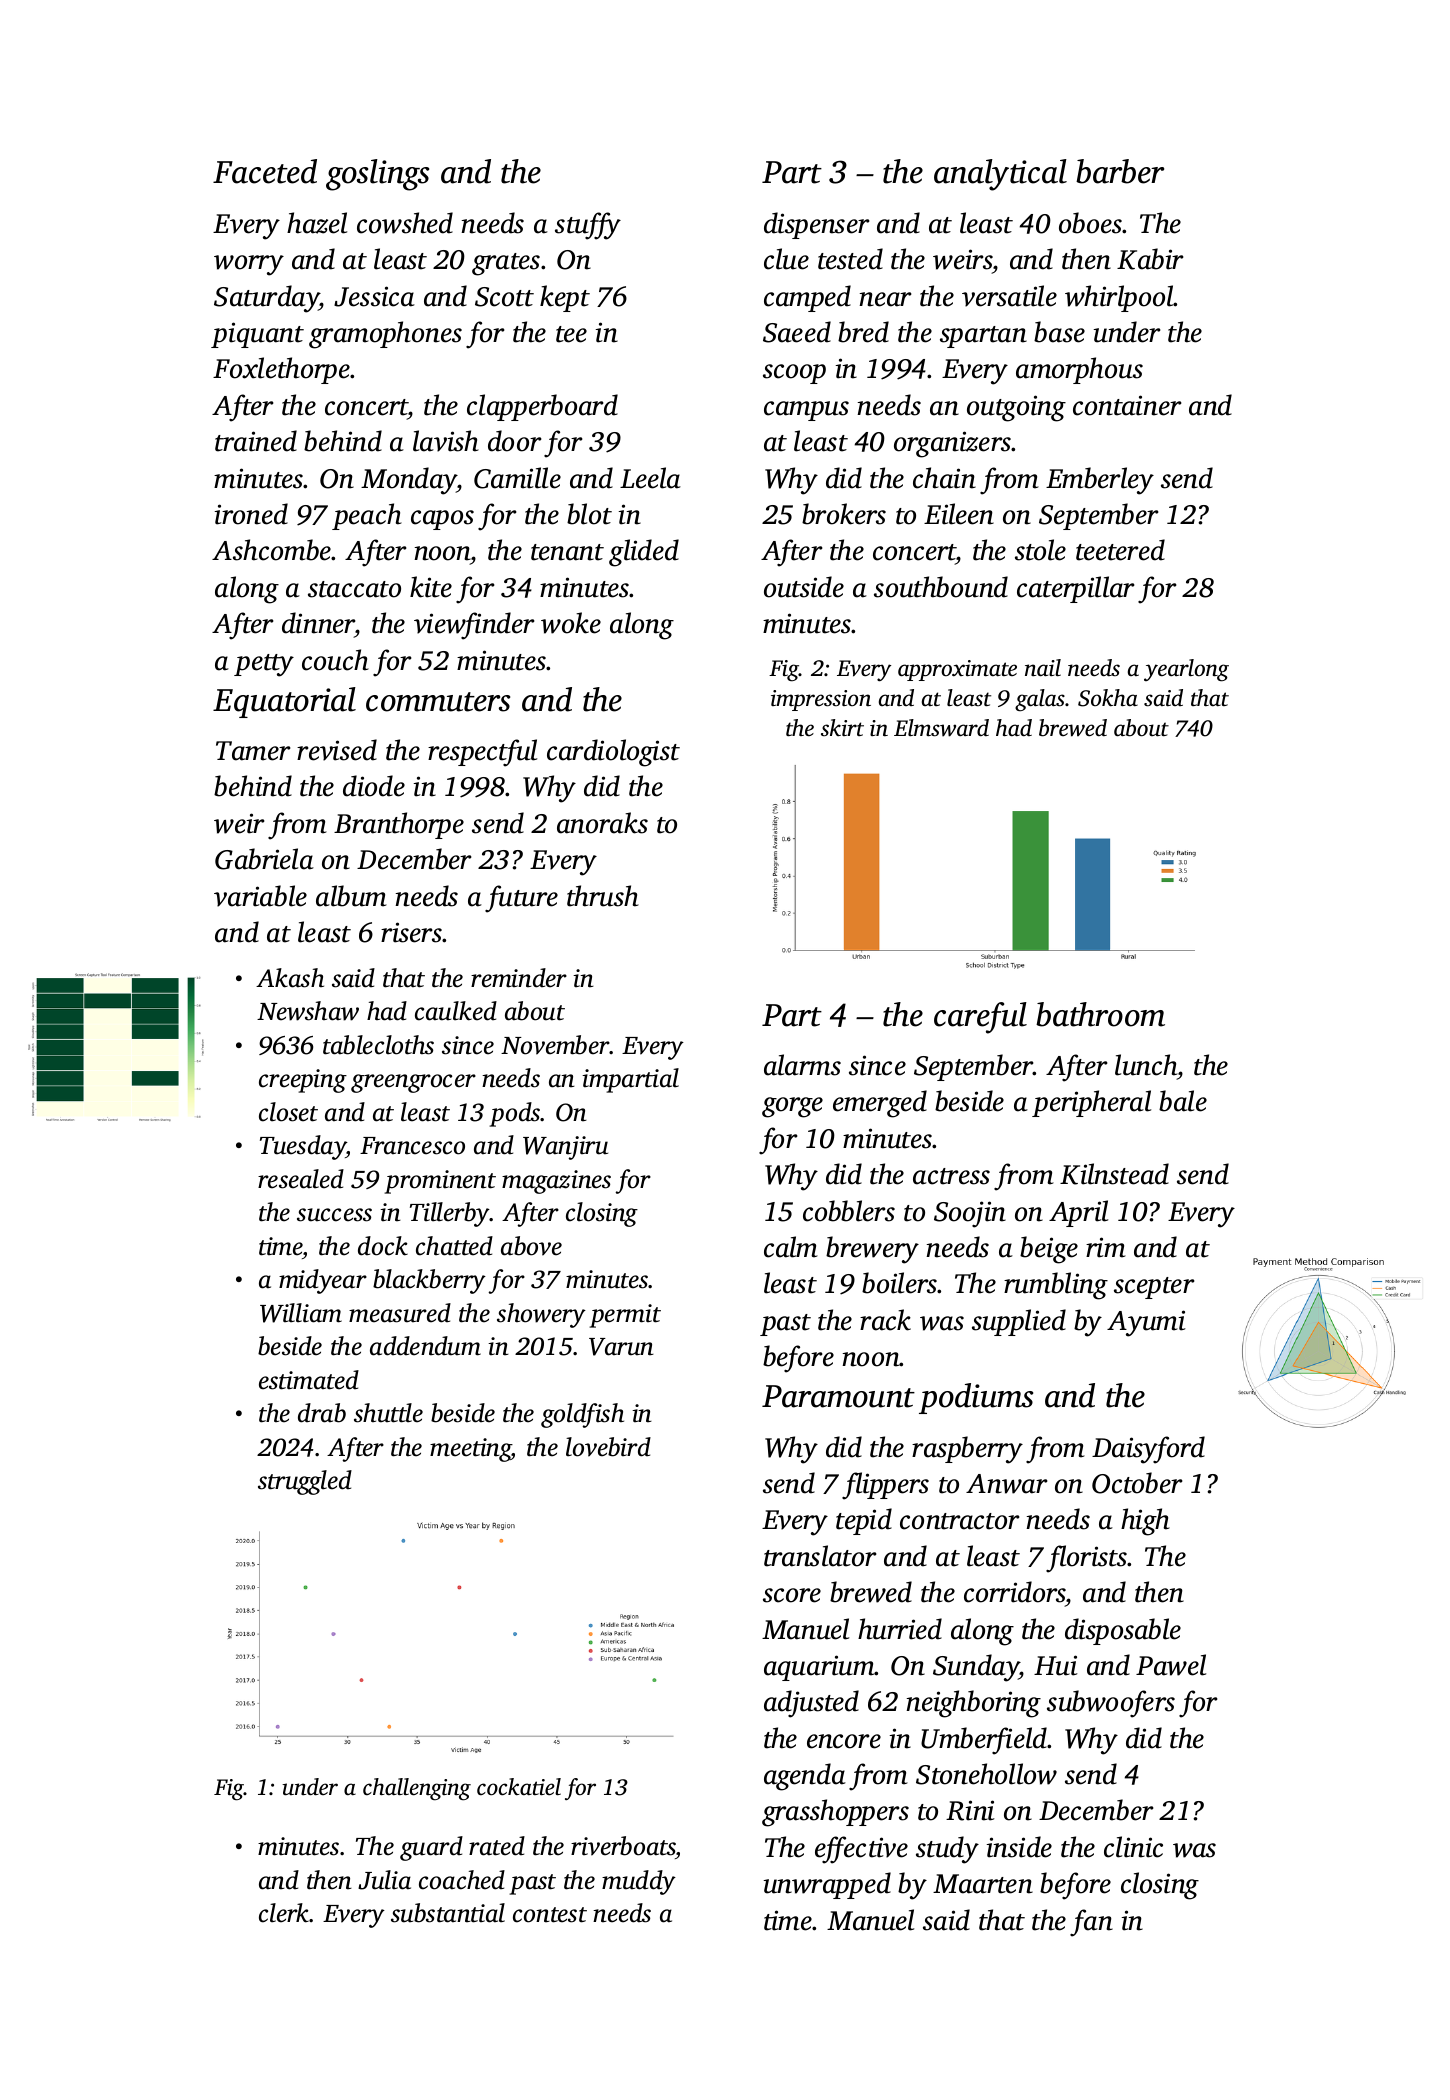 Image resolution: width=1450 pixels, height=2100 pixels. I want to click on thrush, so click(603, 896).
